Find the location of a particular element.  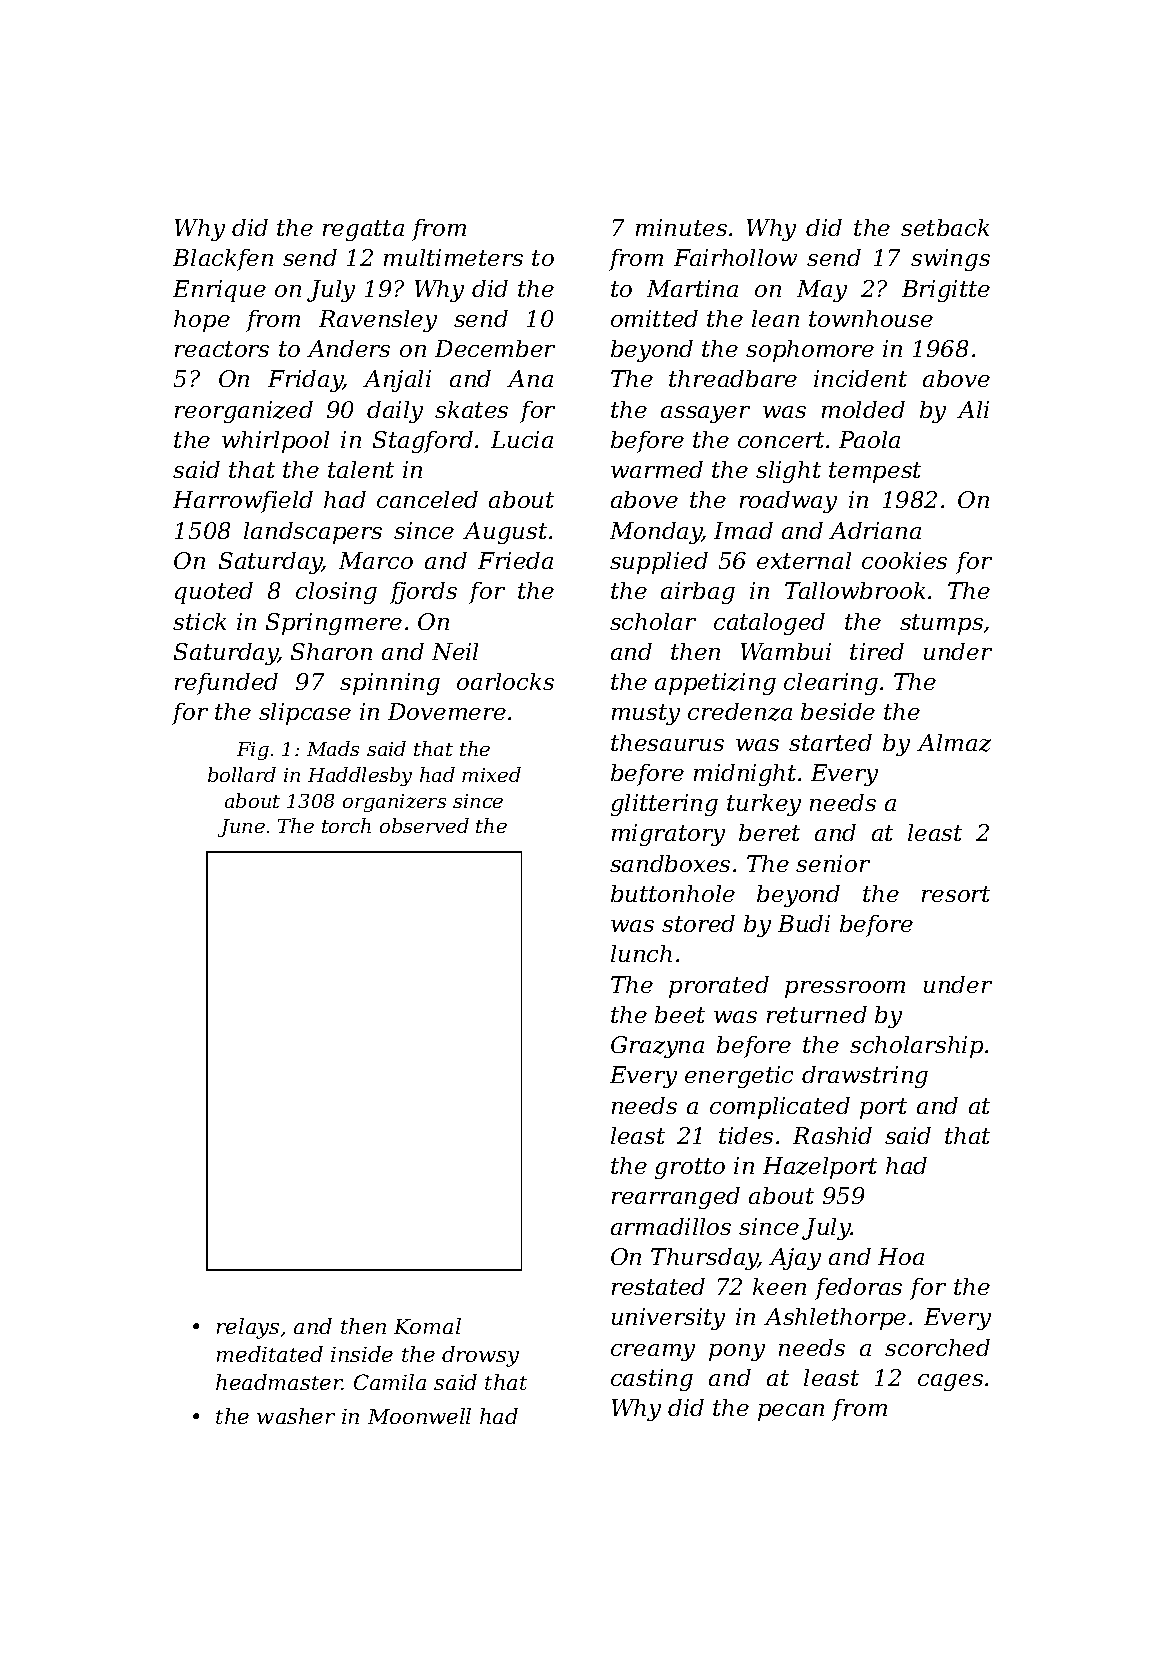

Moonwell is located at coordinates (419, 1416).
